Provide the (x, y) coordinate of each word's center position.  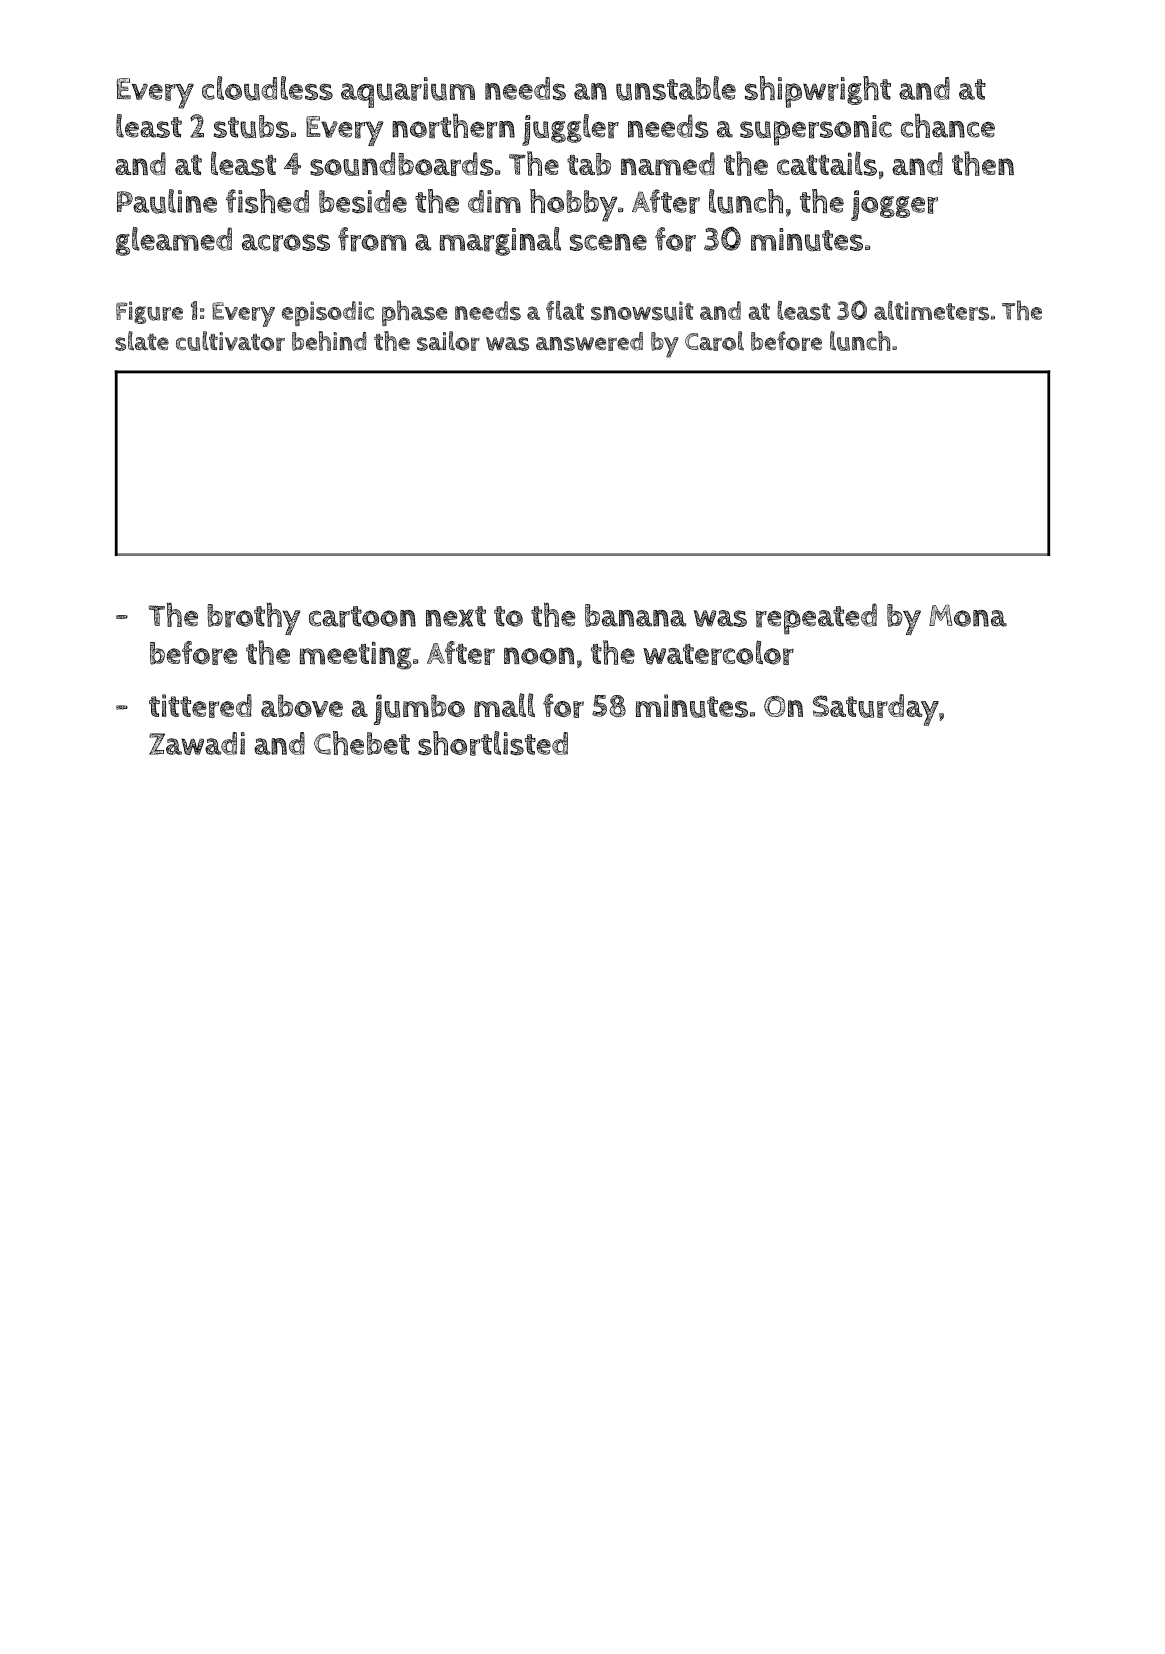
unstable (676, 88)
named (668, 164)
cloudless (267, 88)
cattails (827, 163)
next (456, 616)
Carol (714, 341)
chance (948, 126)
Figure (149, 312)
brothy (254, 619)
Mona (968, 615)
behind (329, 341)
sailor (448, 341)
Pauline (167, 201)
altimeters (931, 310)
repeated (816, 619)
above (302, 706)
